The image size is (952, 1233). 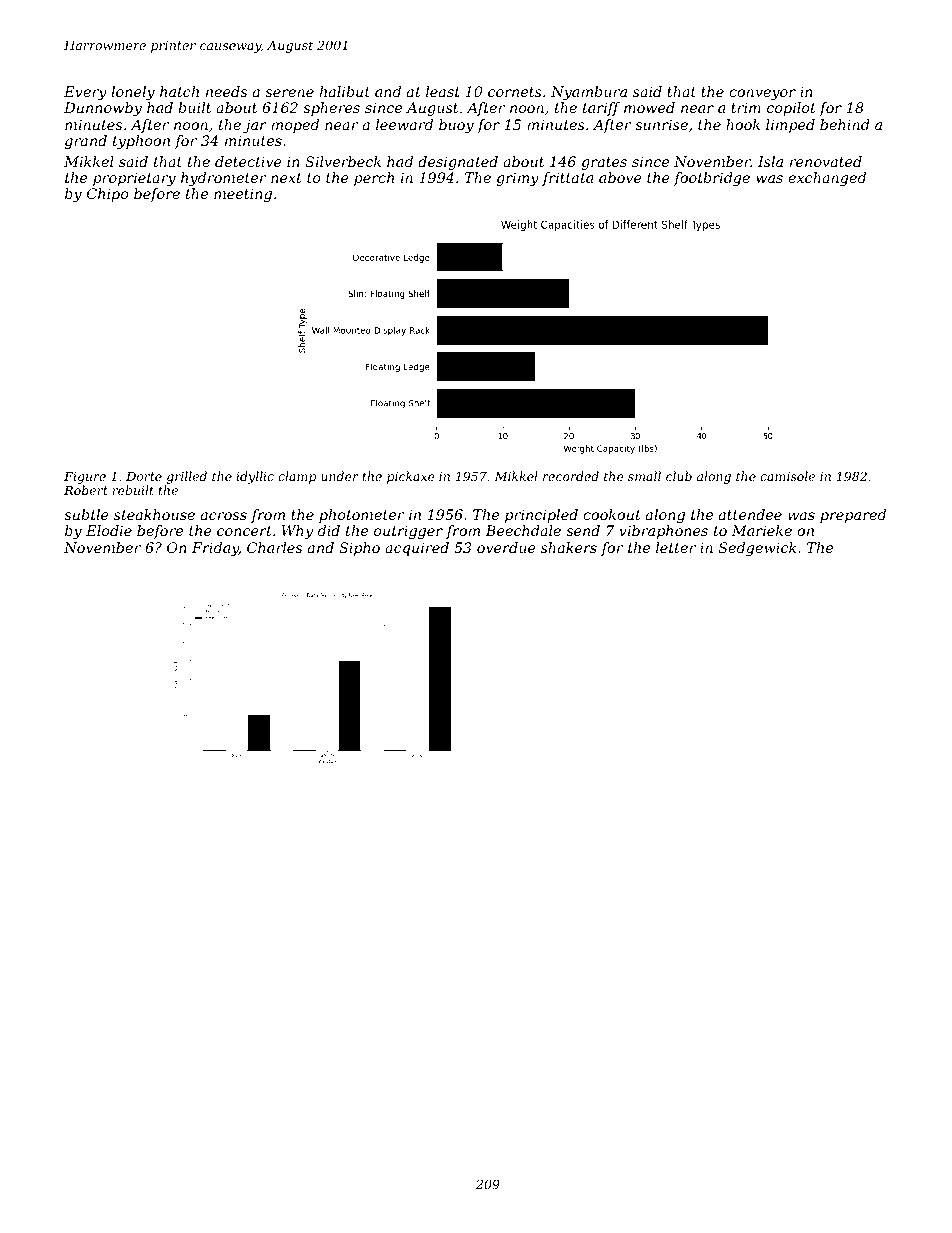 What do you see at coordinates (589, 93) in the screenshot?
I see `Nyambura` at bounding box center [589, 93].
